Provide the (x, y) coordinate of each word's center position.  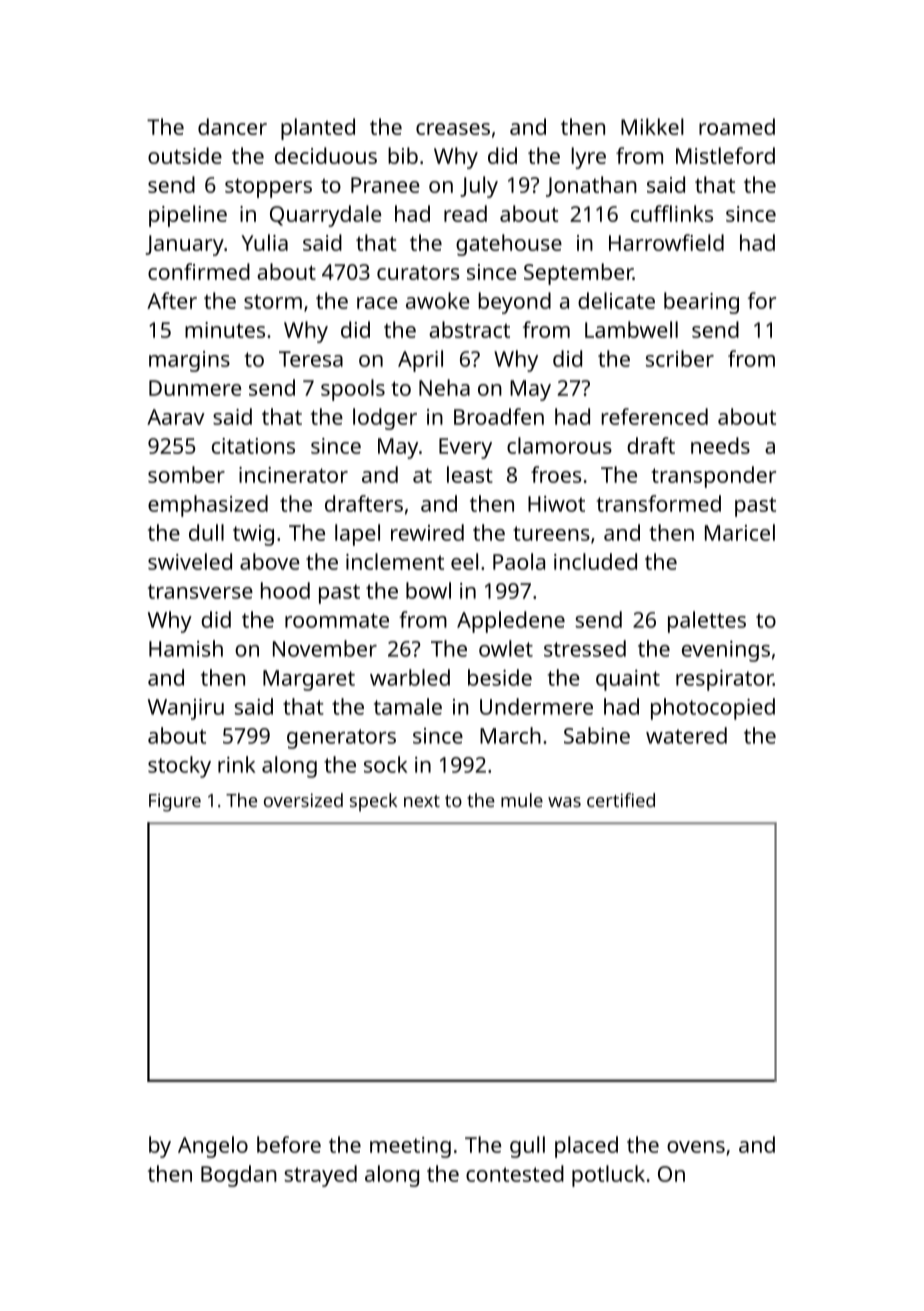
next (422, 801)
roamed (737, 126)
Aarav (176, 417)
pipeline (188, 216)
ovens (696, 1147)
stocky (179, 767)
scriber (680, 358)
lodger (385, 419)
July (479, 187)
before (289, 1144)
